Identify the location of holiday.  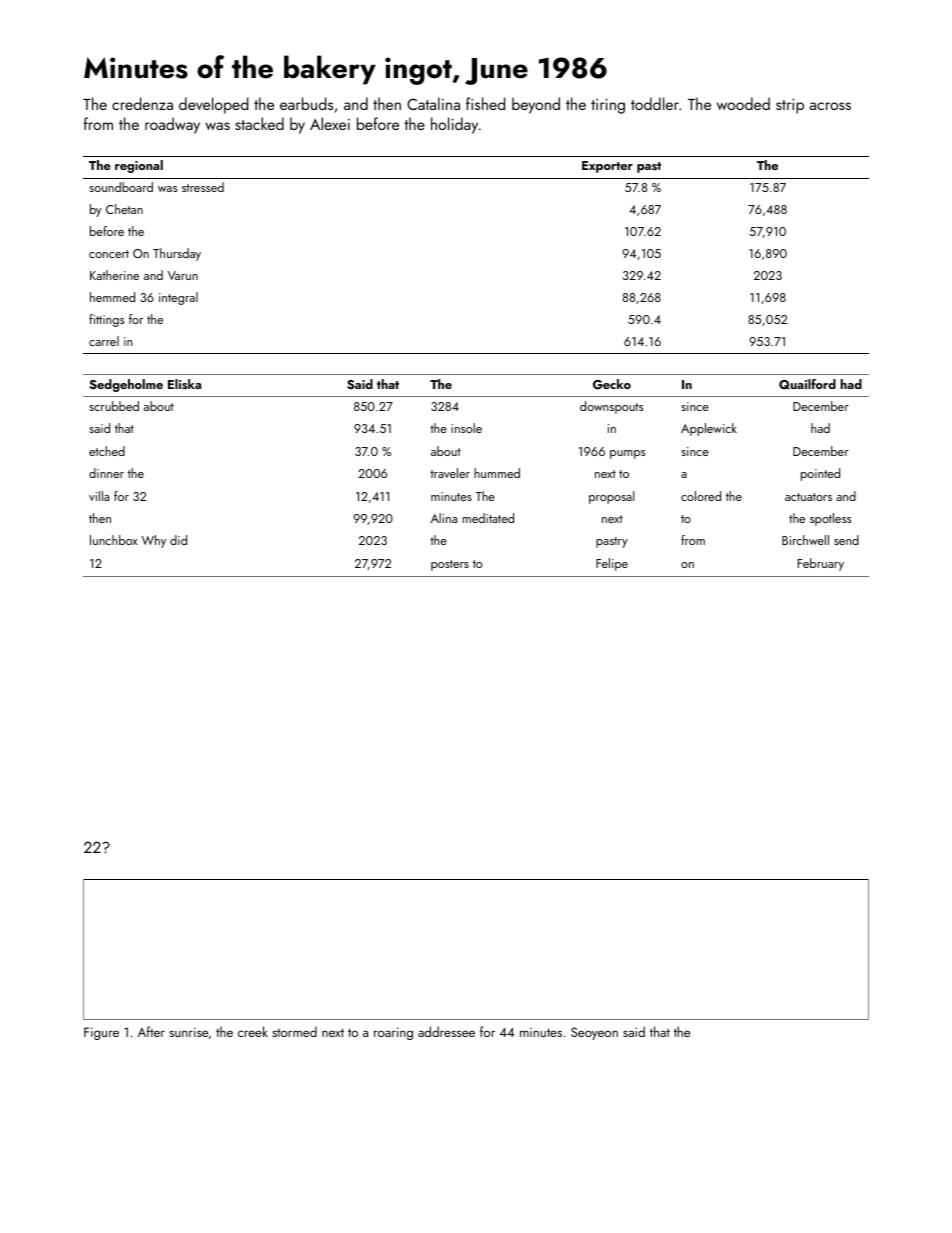
(454, 125).
